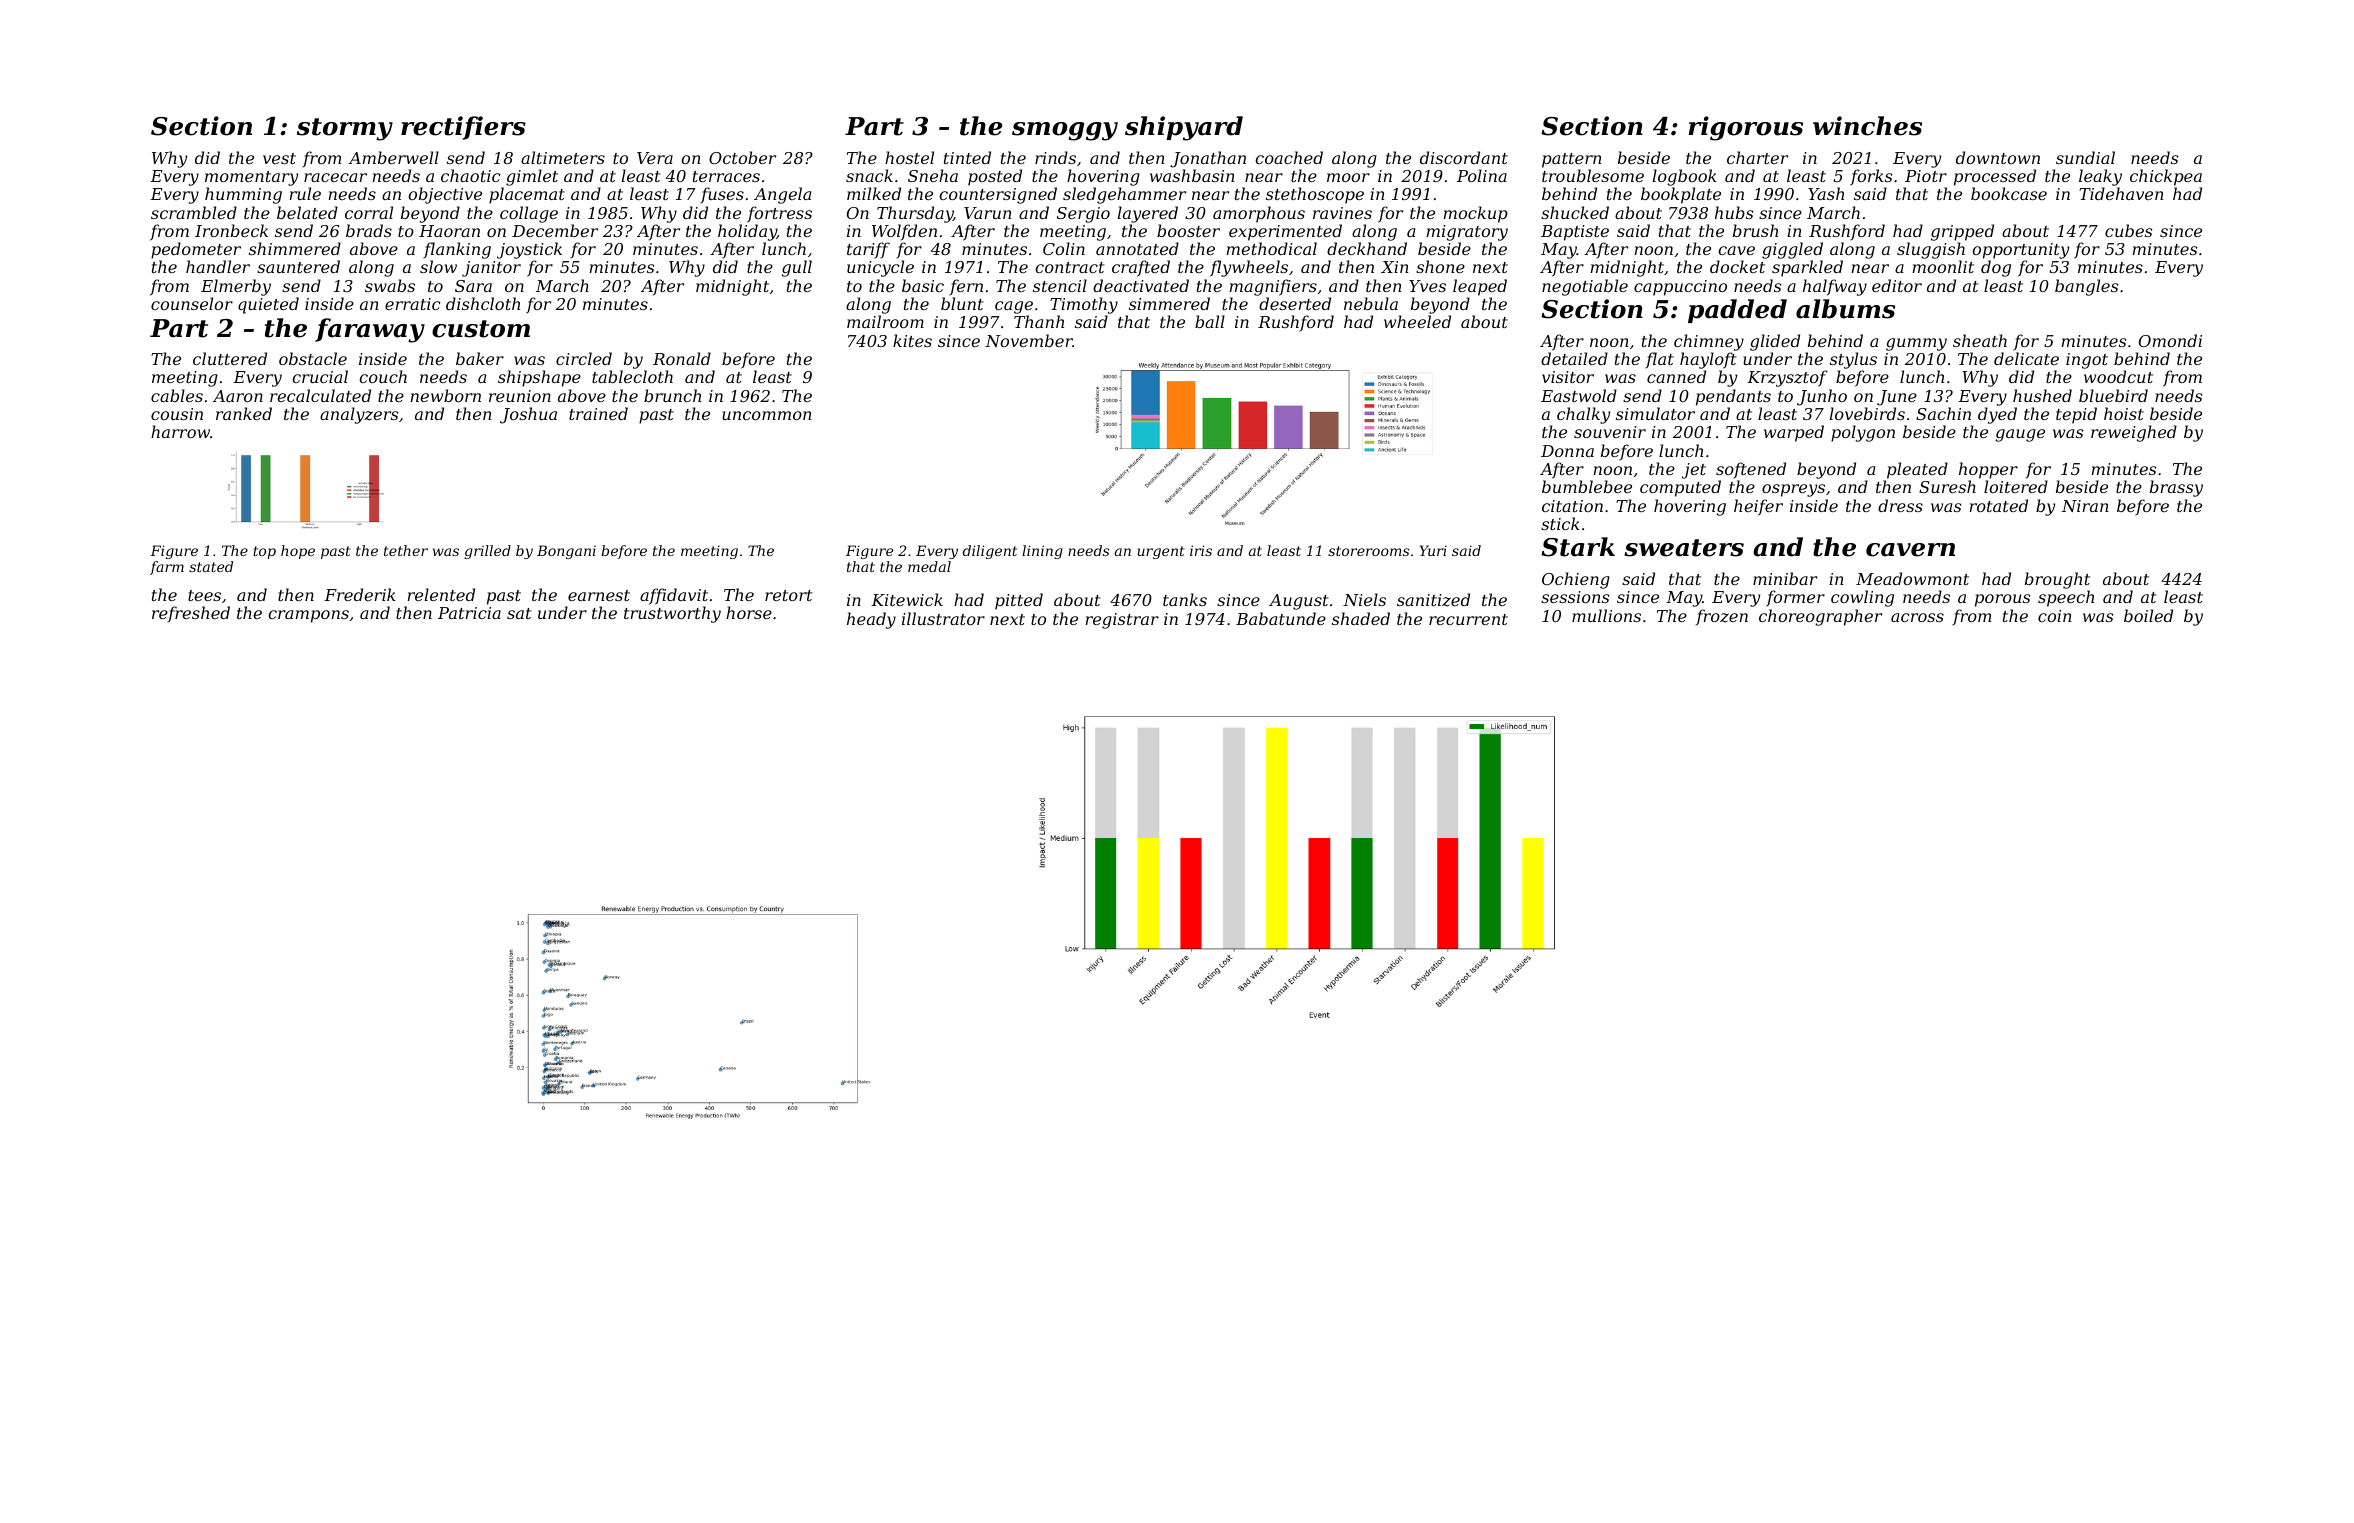 The height and width of the screenshot is (1523, 2354). Describe the element at coordinates (308, 616) in the screenshot. I see `crampons` at that location.
